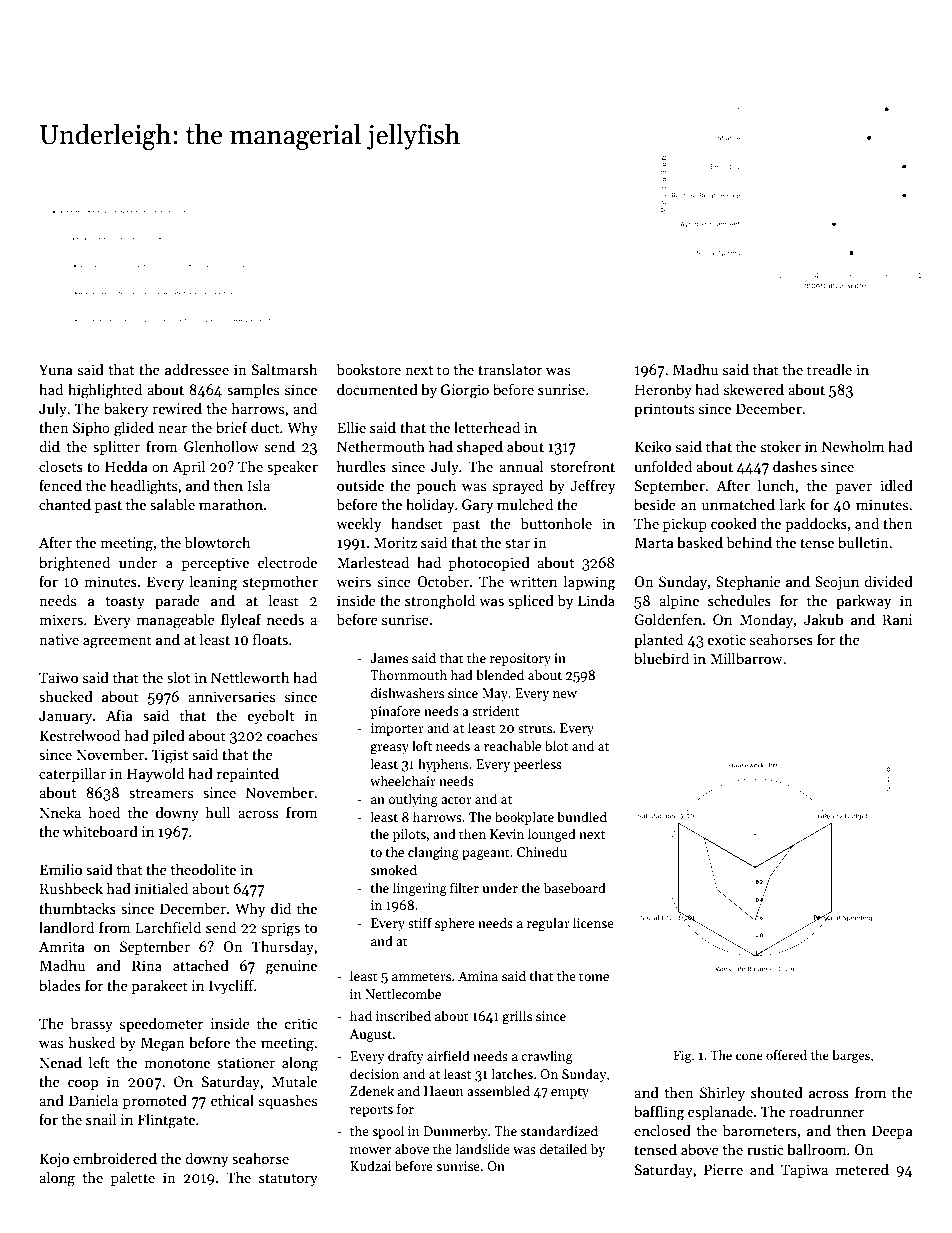 The image size is (952, 1233). Describe the element at coordinates (56, 369) in the screenshot. I see `Yuna` at that location.
